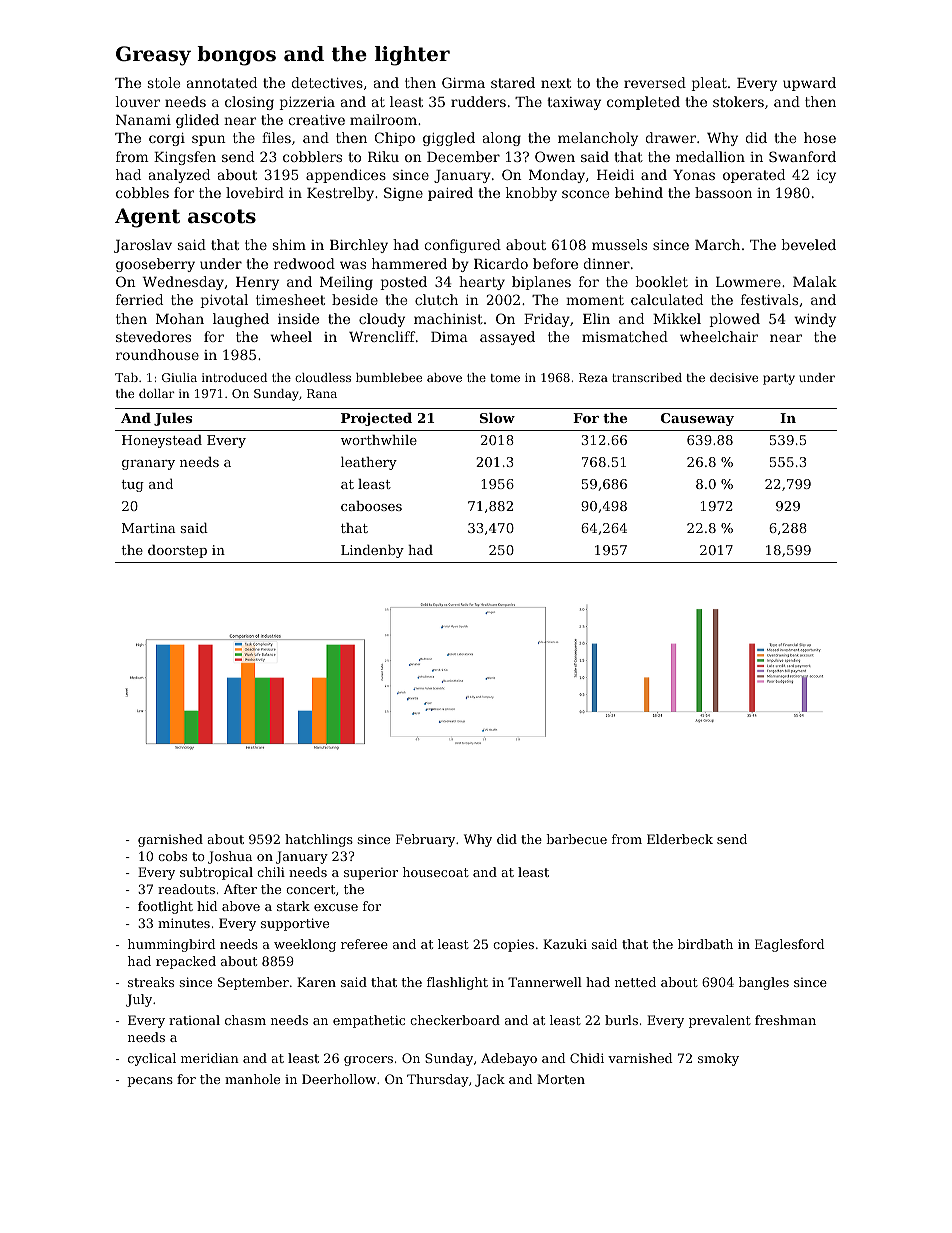  Describe the element at coordinates (436, 872) in the page. I see `housecoat` at that location.
